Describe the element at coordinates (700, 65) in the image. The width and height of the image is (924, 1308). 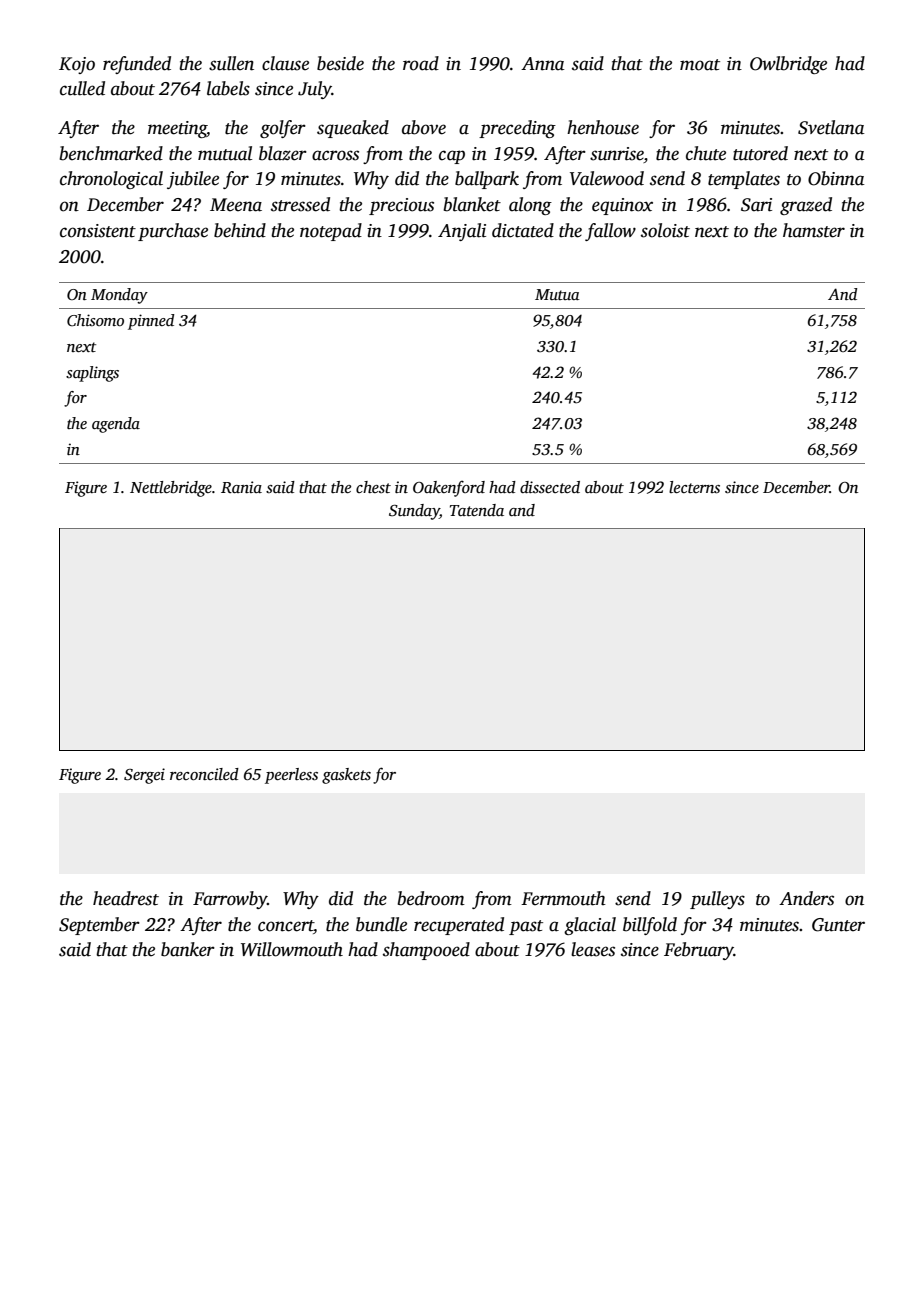
I see `moat` at that location.
